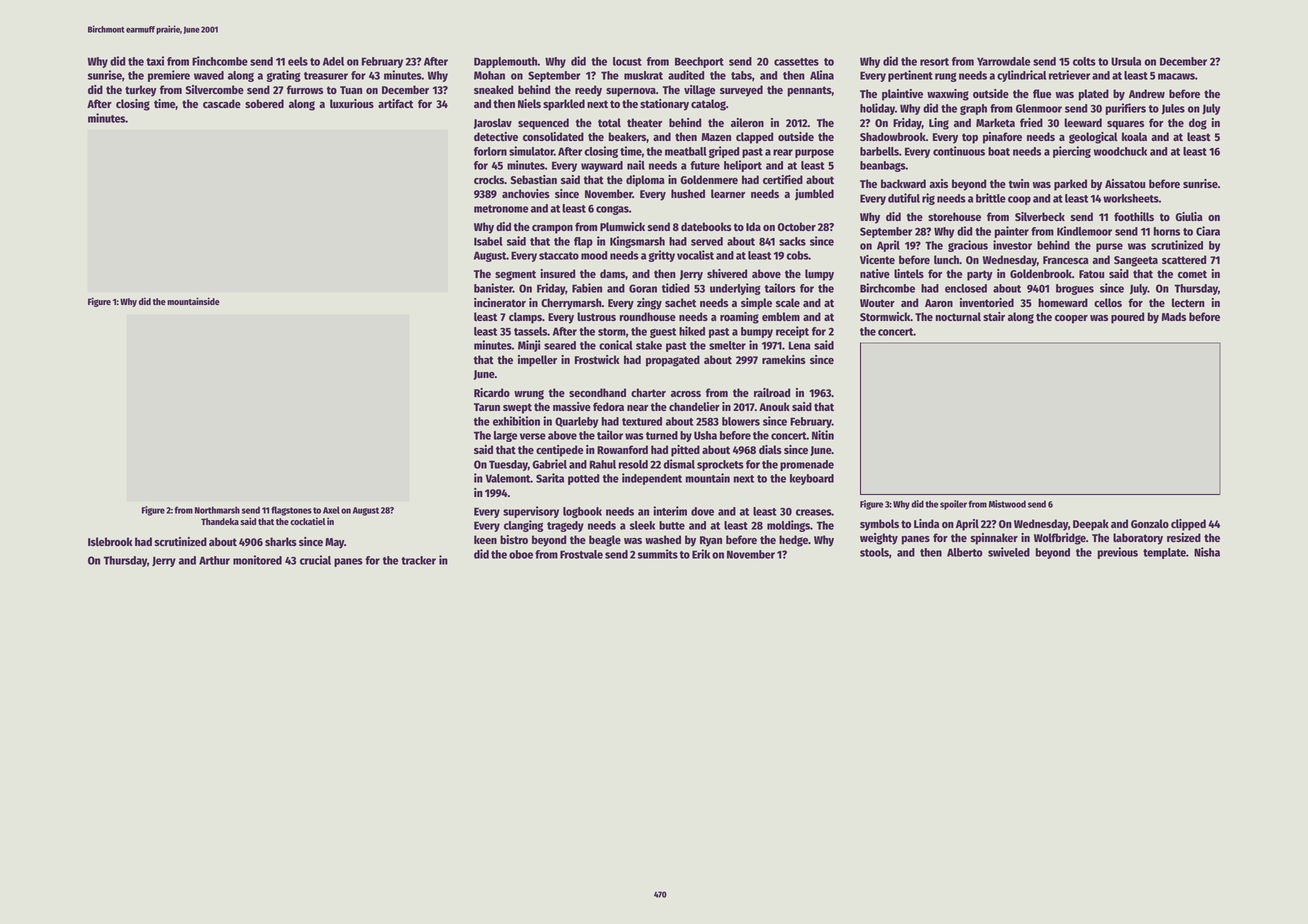 The width and height of the document is (1308, 924). What do you see at coordinates (490, 151) in the document?
I see `forlorn` at bounding box center [490, 151].
